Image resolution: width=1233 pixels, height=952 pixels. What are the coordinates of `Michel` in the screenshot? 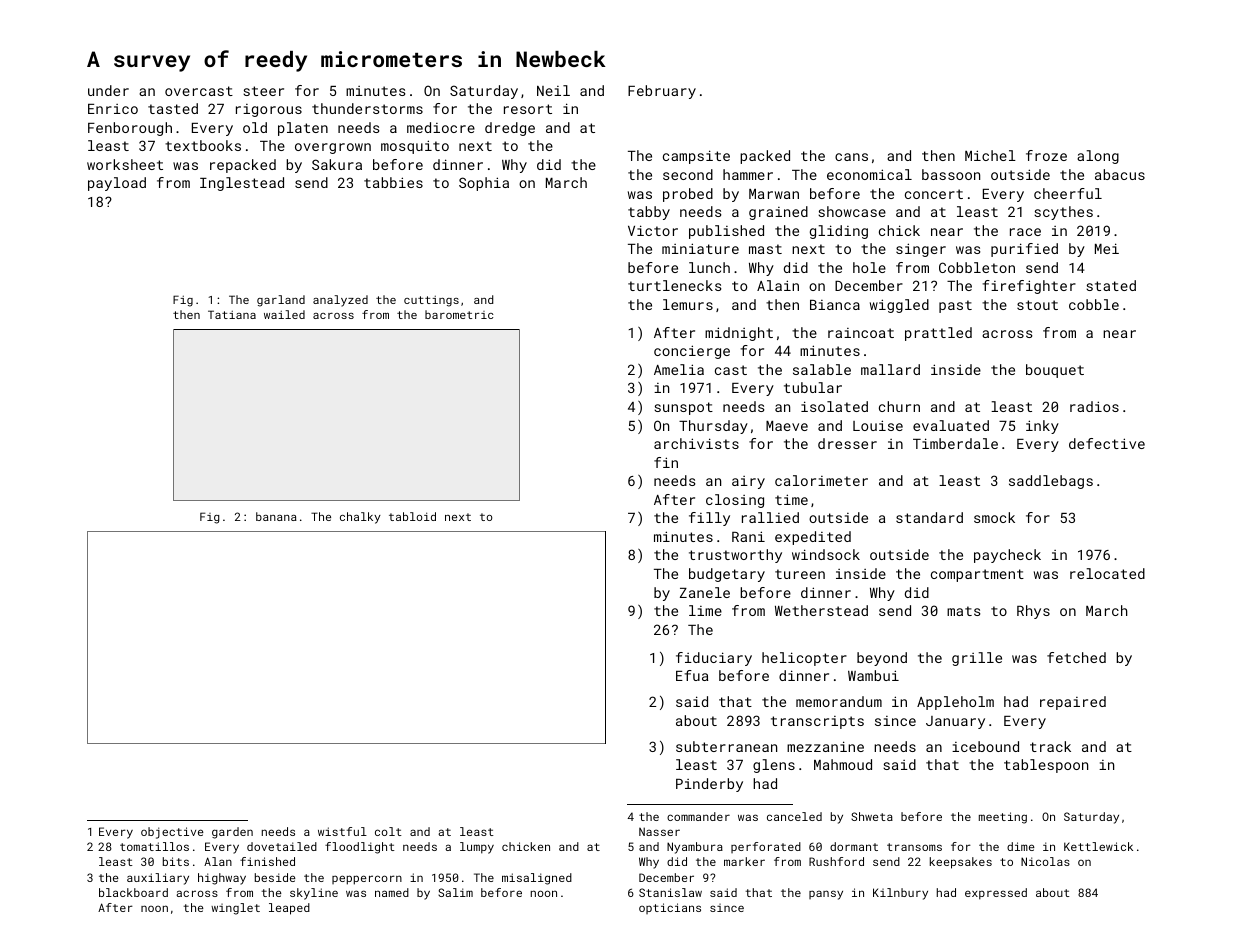 It's located at (990, 155).
